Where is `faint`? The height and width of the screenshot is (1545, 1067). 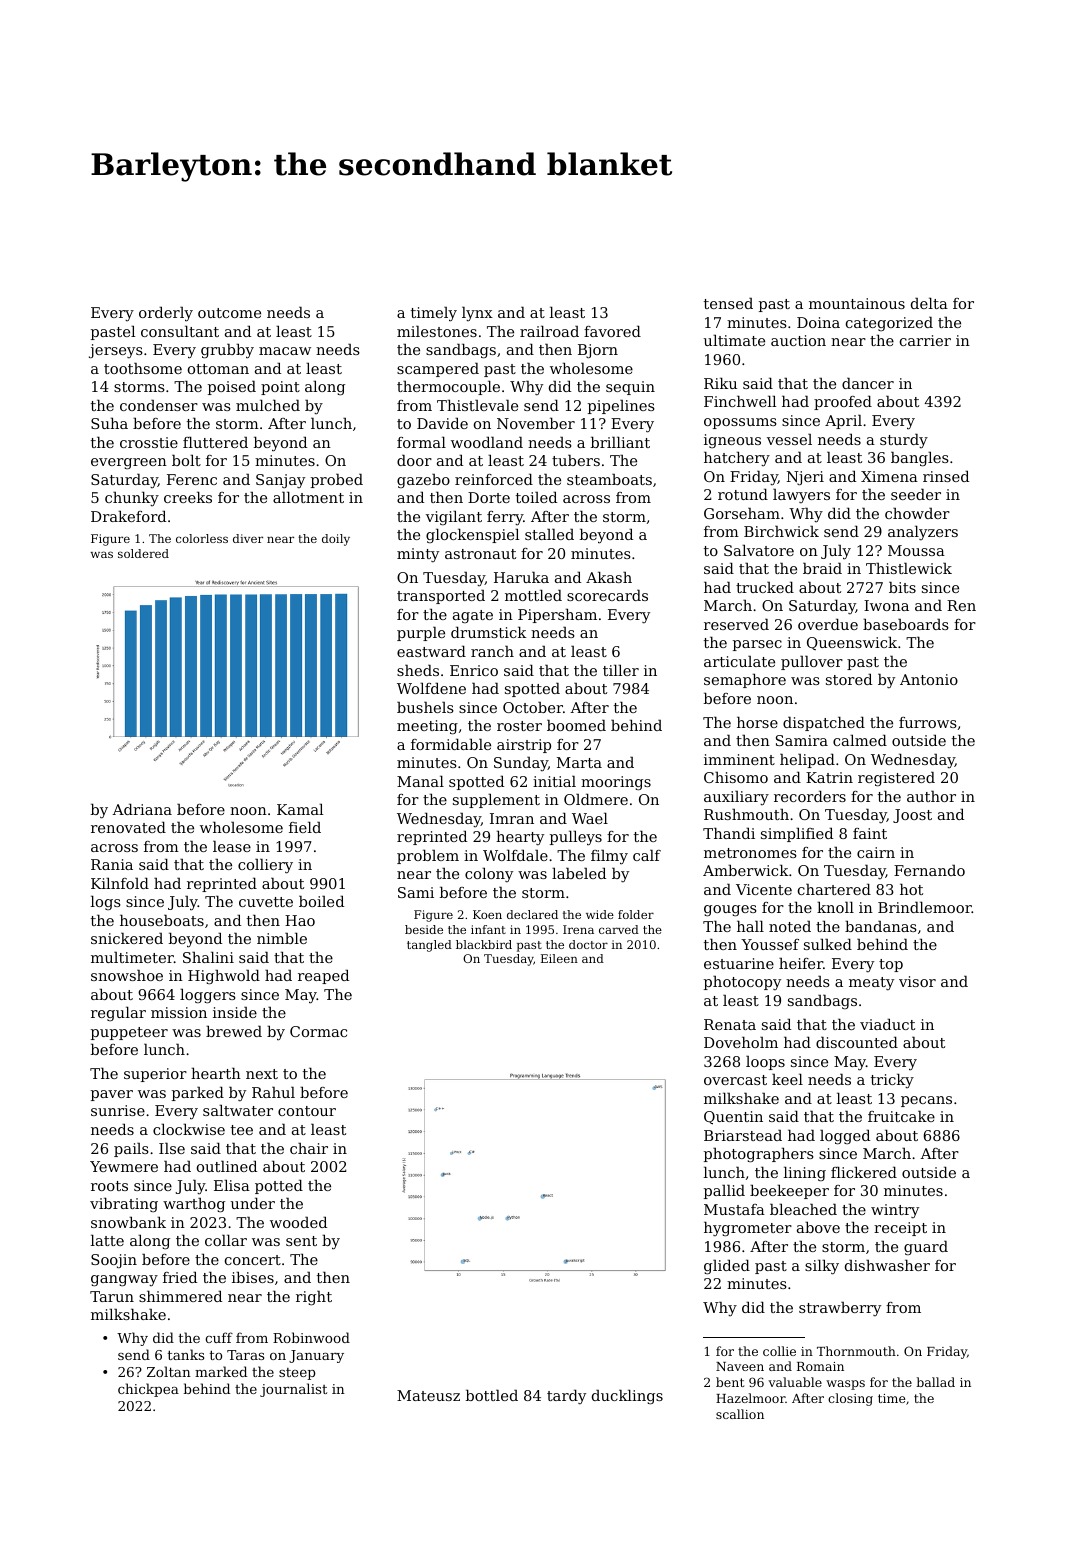
faint is located at coordinates (870, 833).
